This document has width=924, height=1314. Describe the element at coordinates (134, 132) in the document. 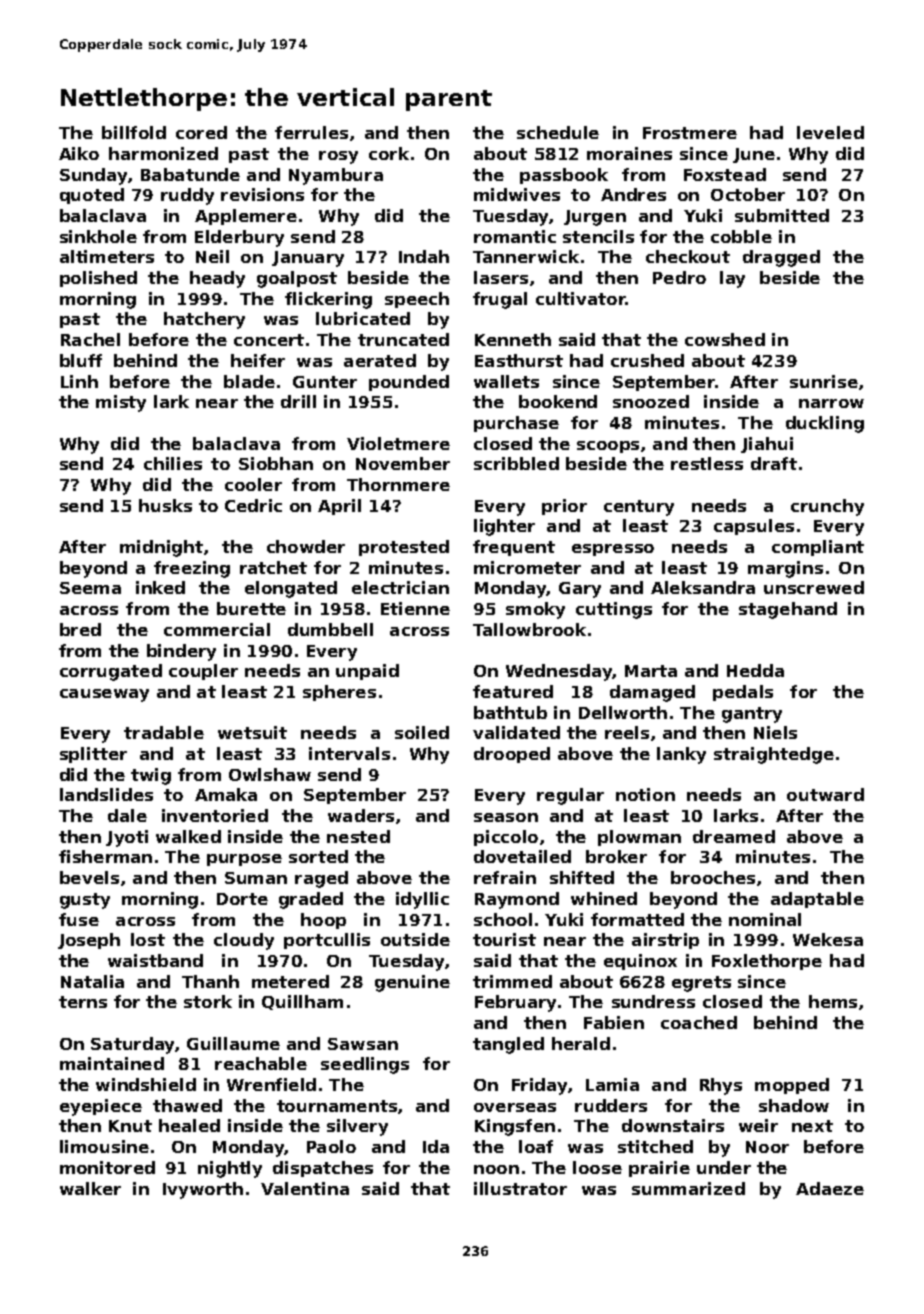

I see `billfold` at that location.
